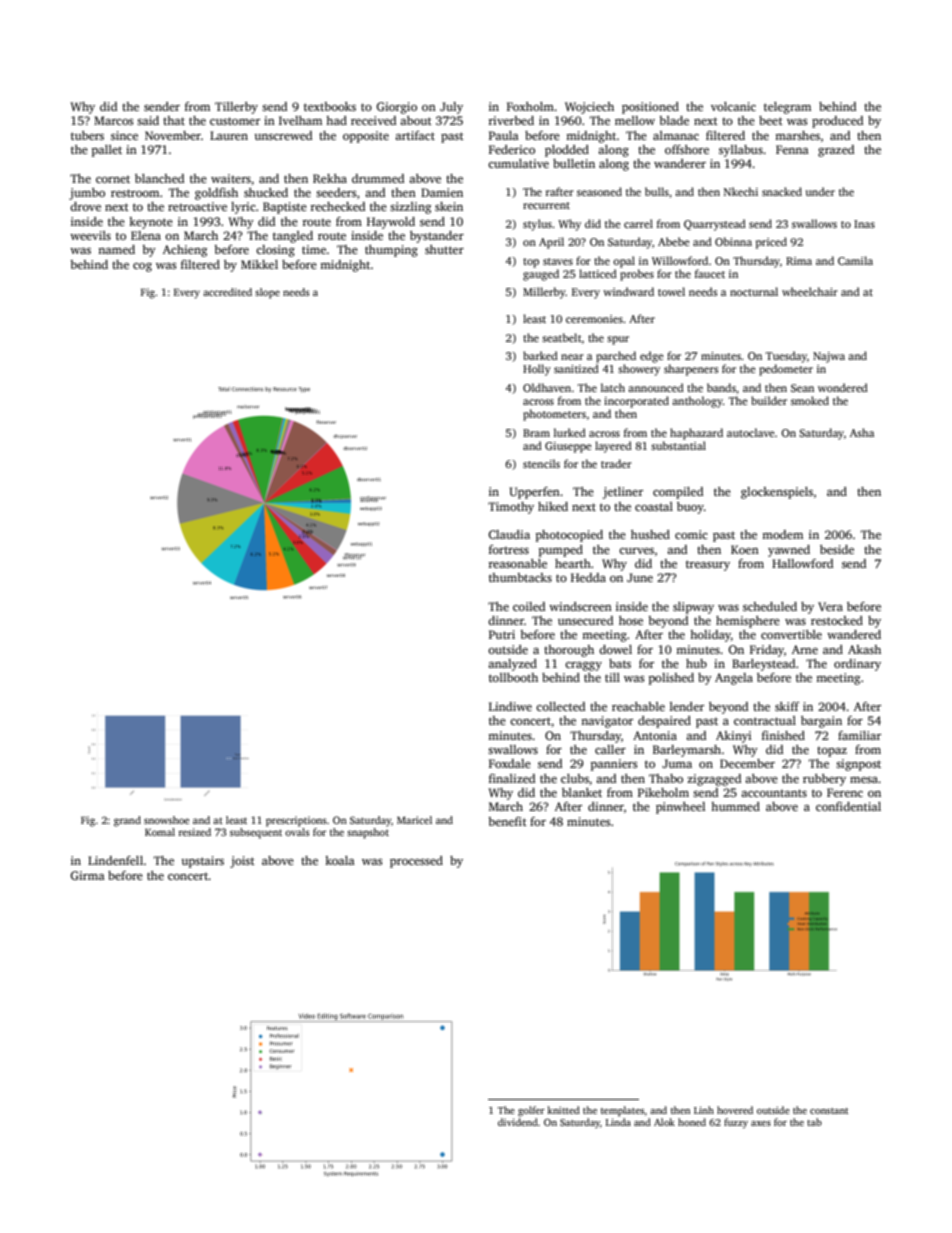 This image has width=952, height=1233. I want to click on towel, so click(671, 291).
